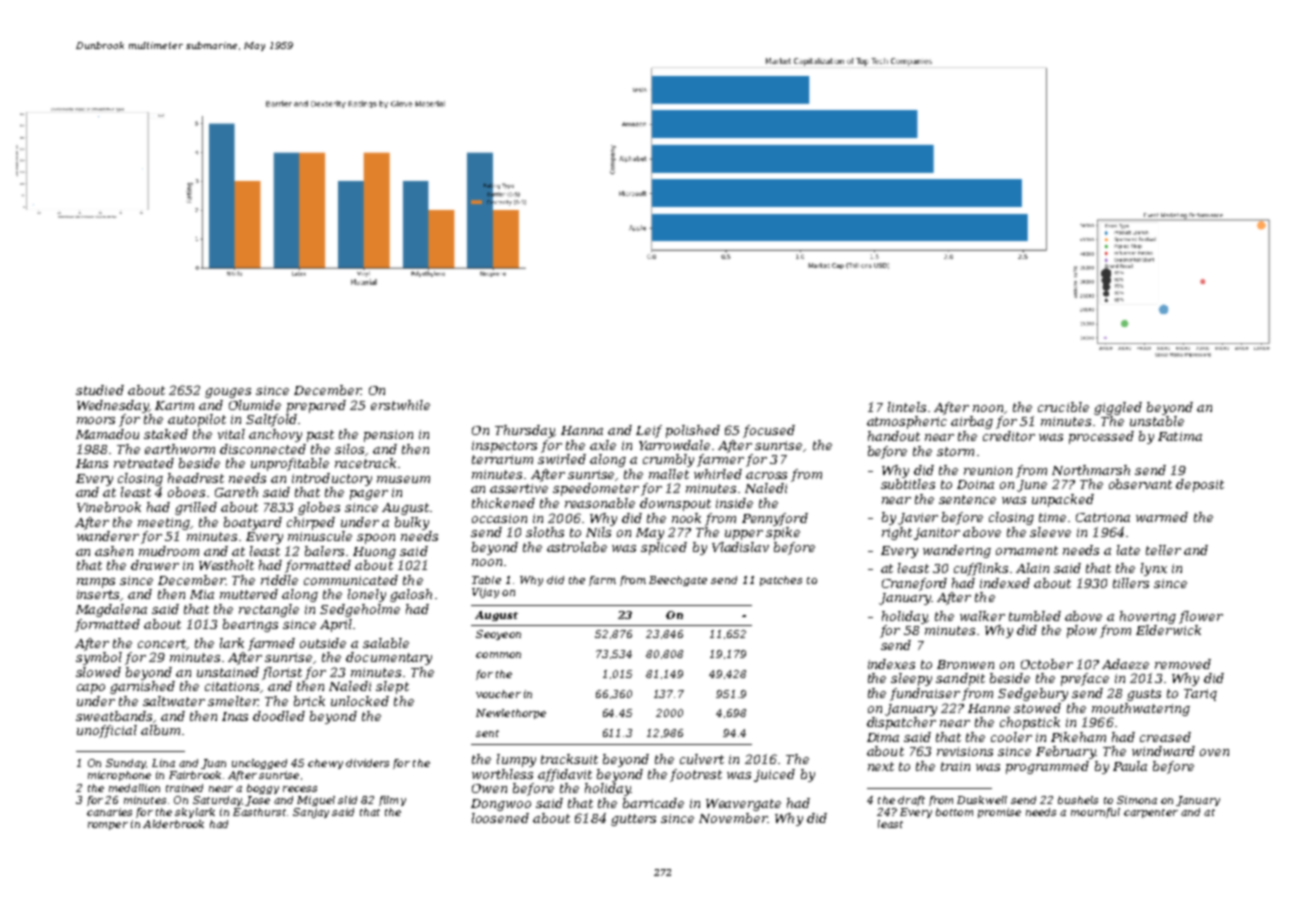  I want to click on capo, so click(91, 689).
